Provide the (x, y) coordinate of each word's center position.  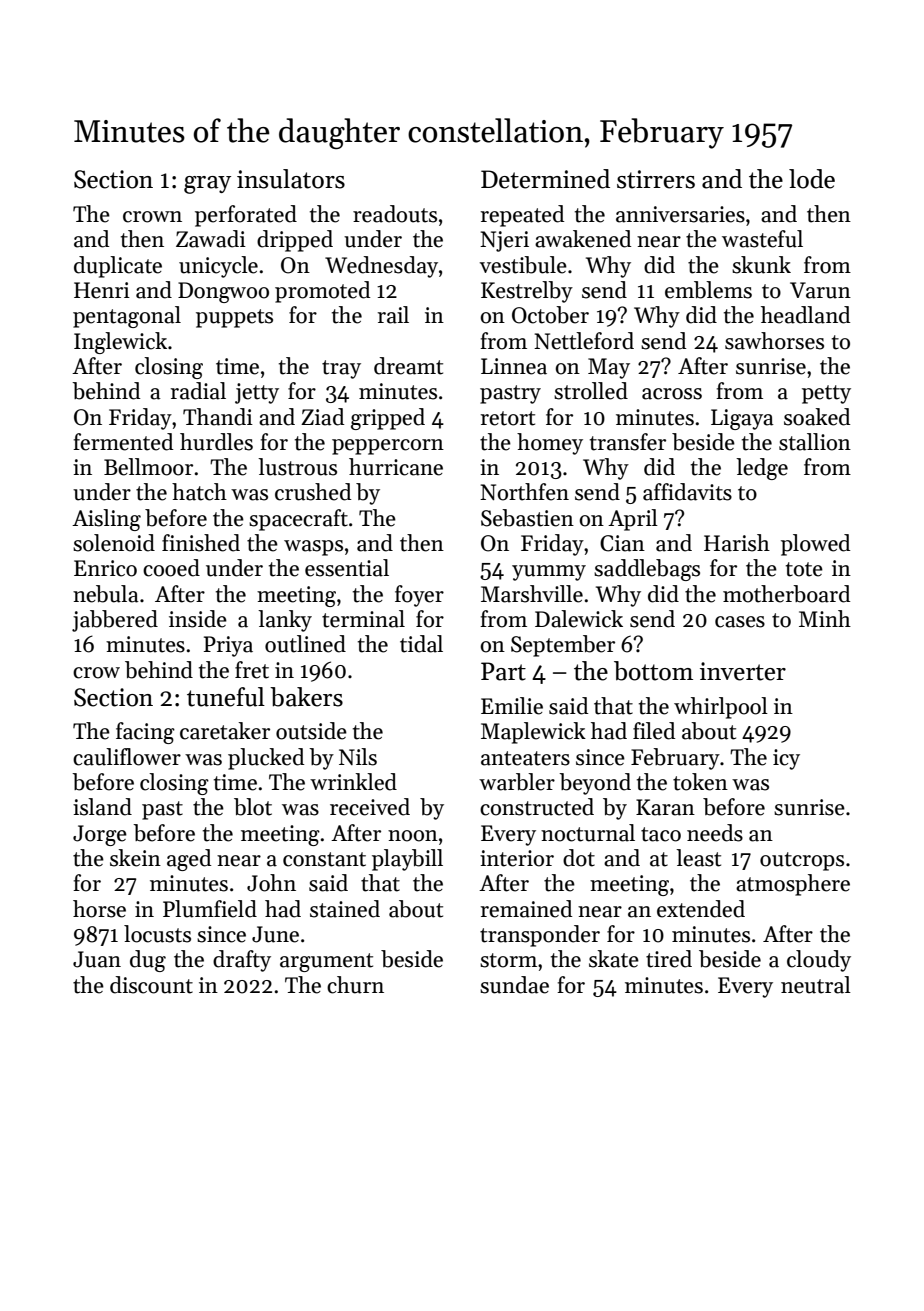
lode (812, 179)
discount (151, 985)
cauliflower (127, 757)
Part (503, 671)
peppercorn (388, 447)
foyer (419, 596)
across (672, 394)
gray (207, 185)
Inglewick (120, 343)
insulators (291, 179)
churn (355, 985)
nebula (106, 594)
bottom (653, 671)
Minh (825, 618)
